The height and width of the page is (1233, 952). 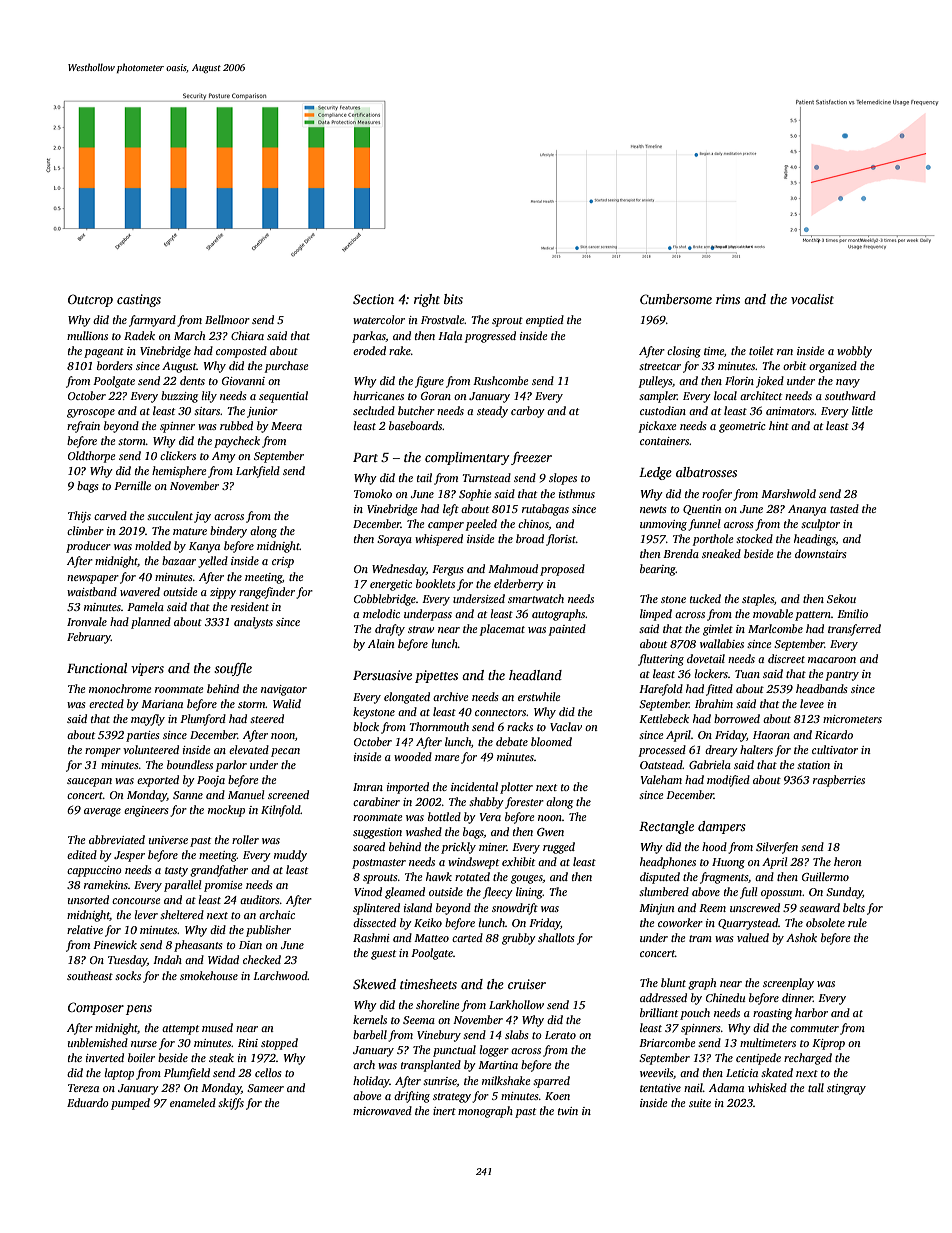 I want to click on tram, so click(x=700, y=938).
